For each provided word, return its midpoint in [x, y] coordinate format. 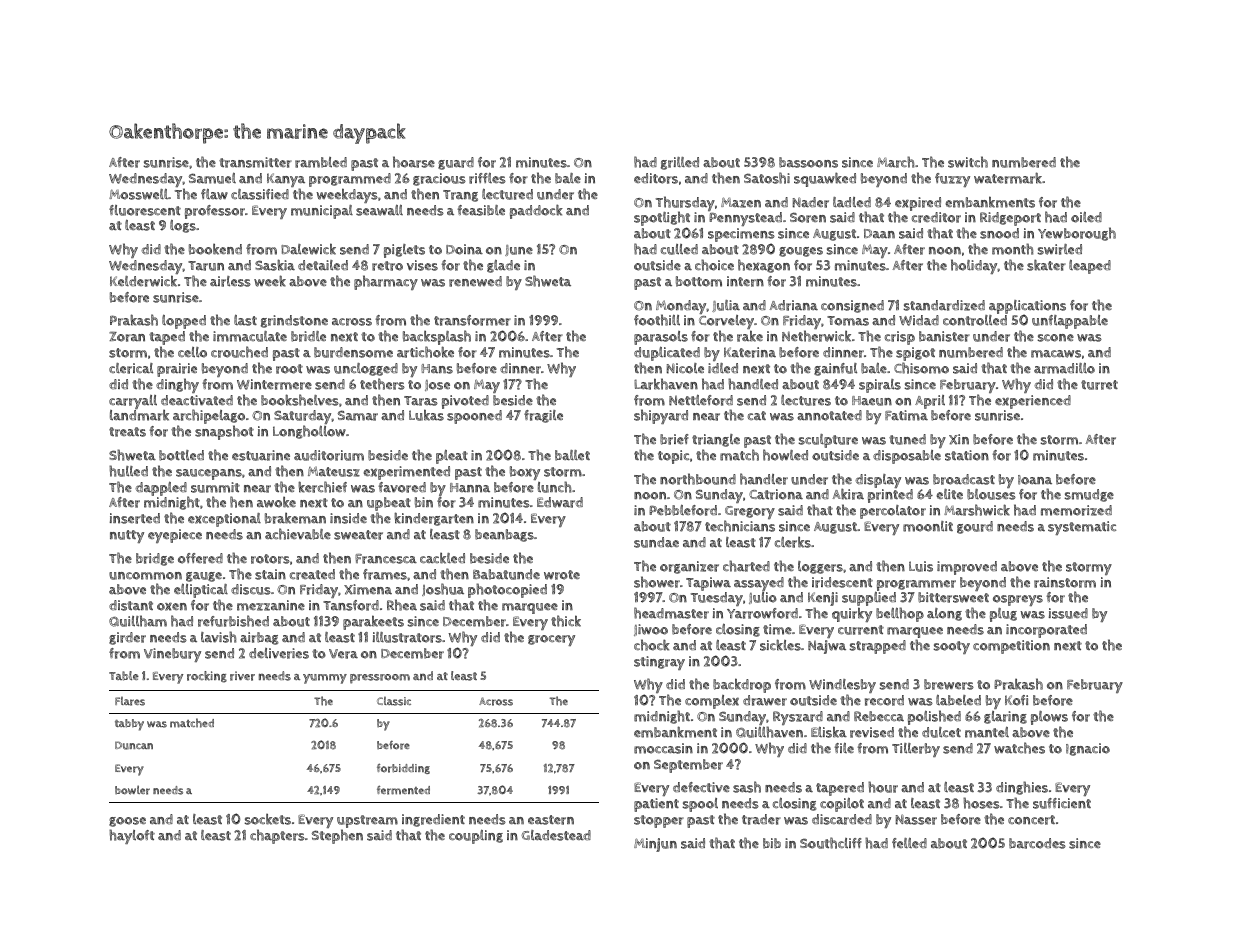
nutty [127, 536]
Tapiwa [708, 584]
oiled [1086, 217]
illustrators [407, 637]
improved [967, 568]
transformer [472, 320]
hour [883, 787]
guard [456, 163]
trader [761, 819]
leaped [1090, 266]
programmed [350, 180]
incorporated [1046, 631]
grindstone [294, 321]
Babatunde [506, 574]
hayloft [132, 836]
